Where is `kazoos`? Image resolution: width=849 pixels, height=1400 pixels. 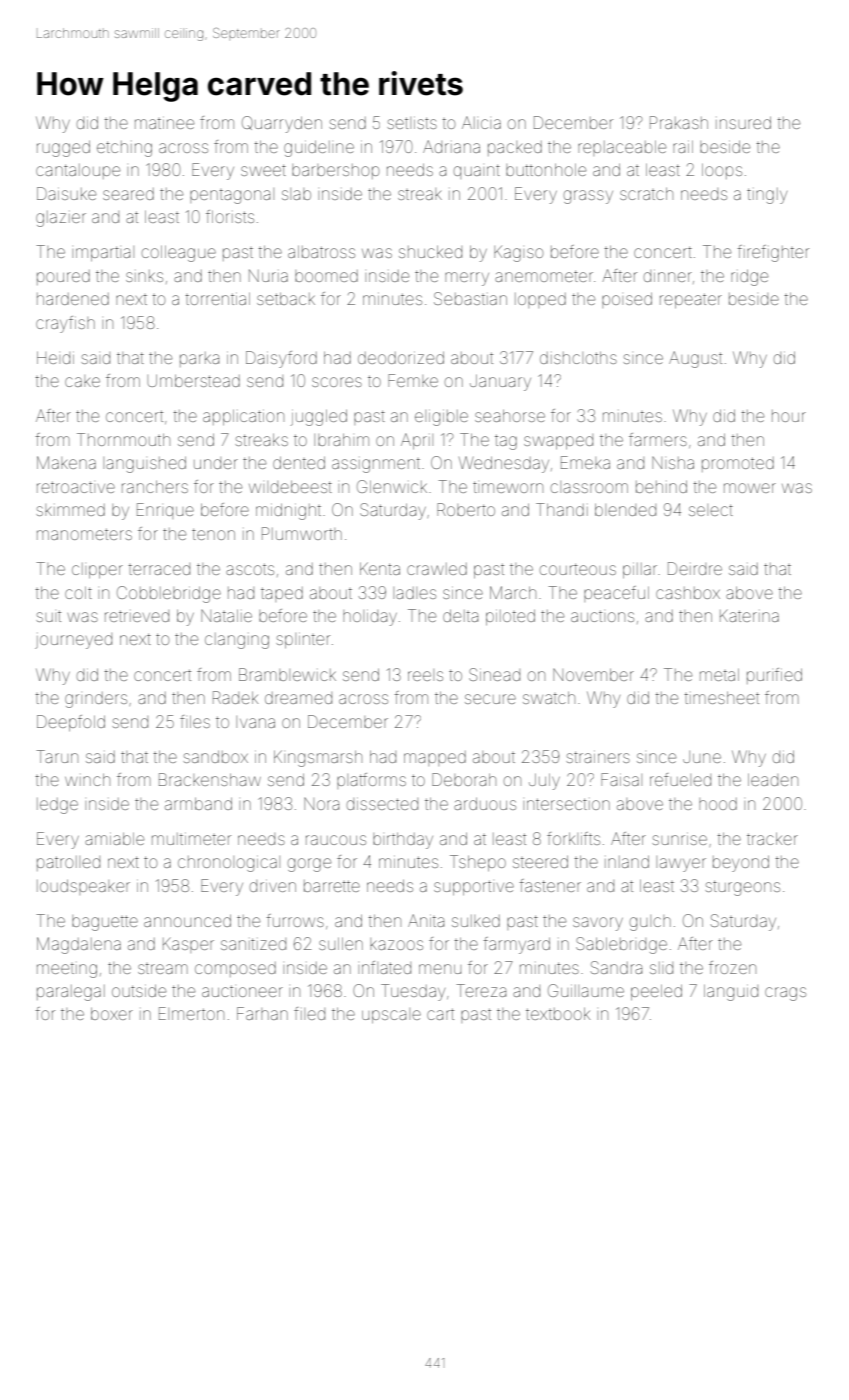
kazoos is located at coordinates (396, 944).
